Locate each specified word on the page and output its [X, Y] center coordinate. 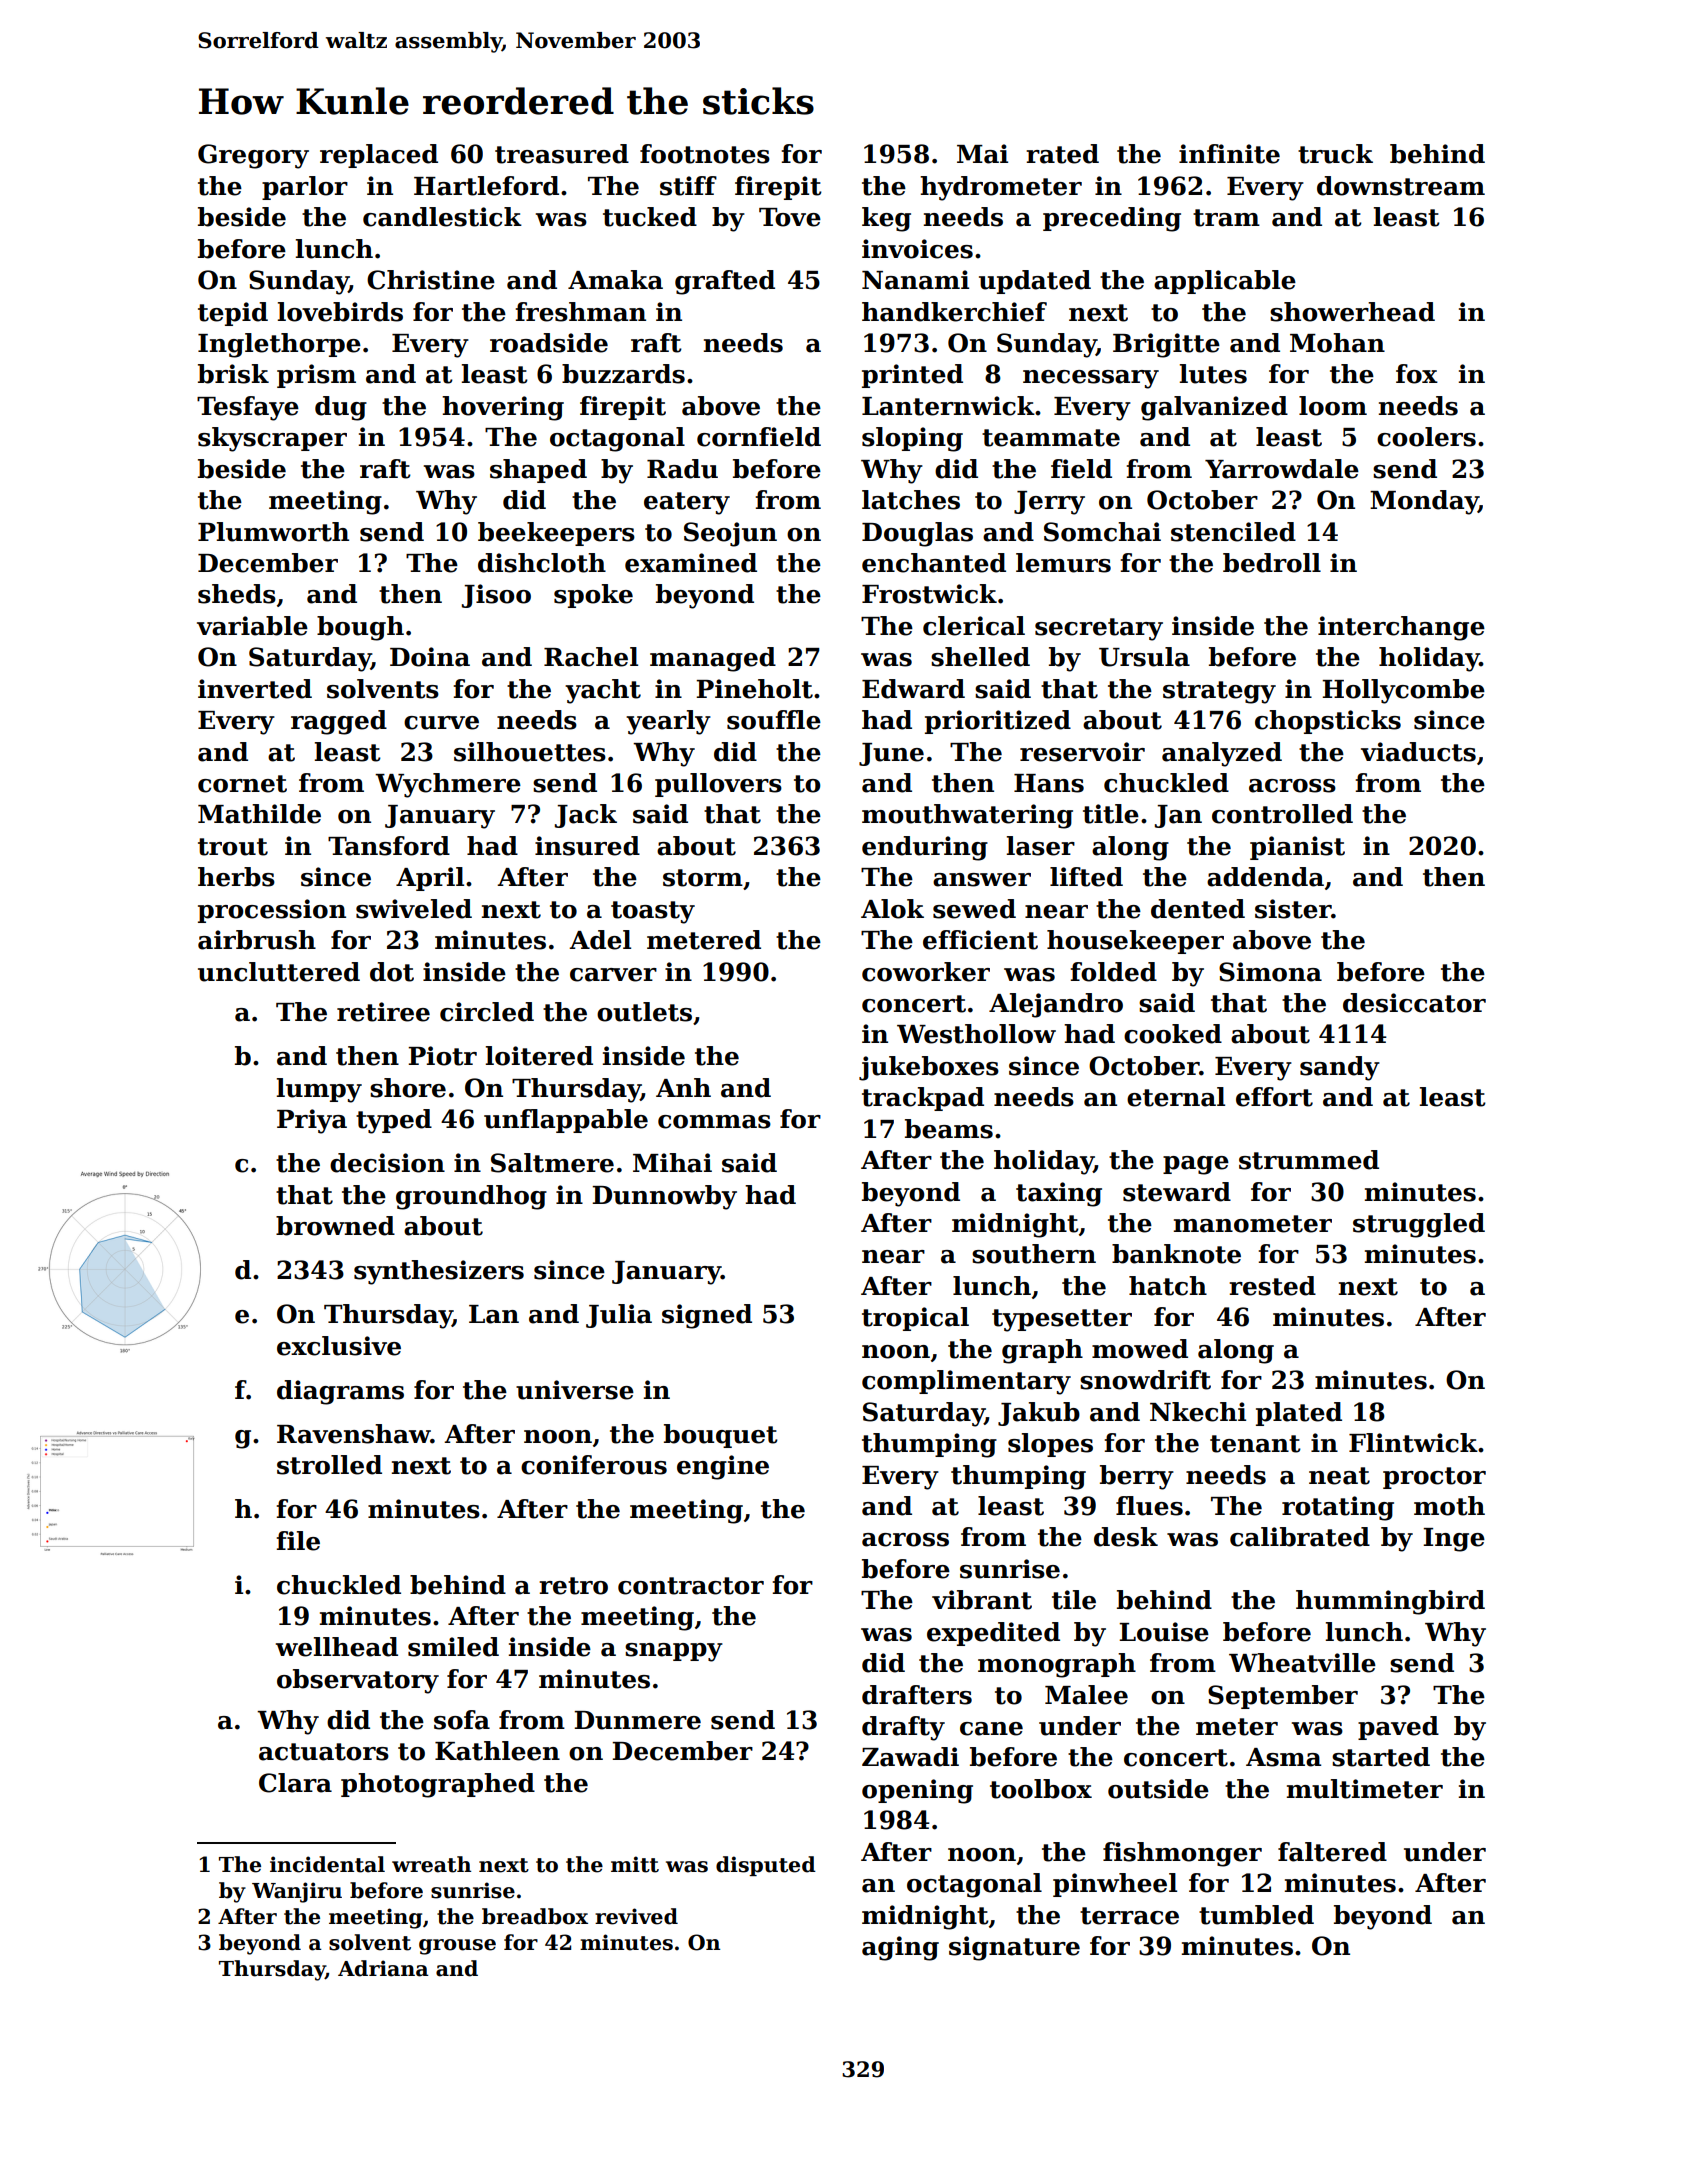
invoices [917, 249]
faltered [1332, 1852]
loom [1333, 406]
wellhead [337, 1647]
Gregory [253, 156]
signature [1014, 1948]
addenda [1265, 877]
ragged [339, 722]
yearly [668, 722]
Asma [1283, 1757]
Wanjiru [297, 1892]
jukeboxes [929, 1068]
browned [335, 1226]
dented [1198, 909]
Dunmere [637, 1720]
